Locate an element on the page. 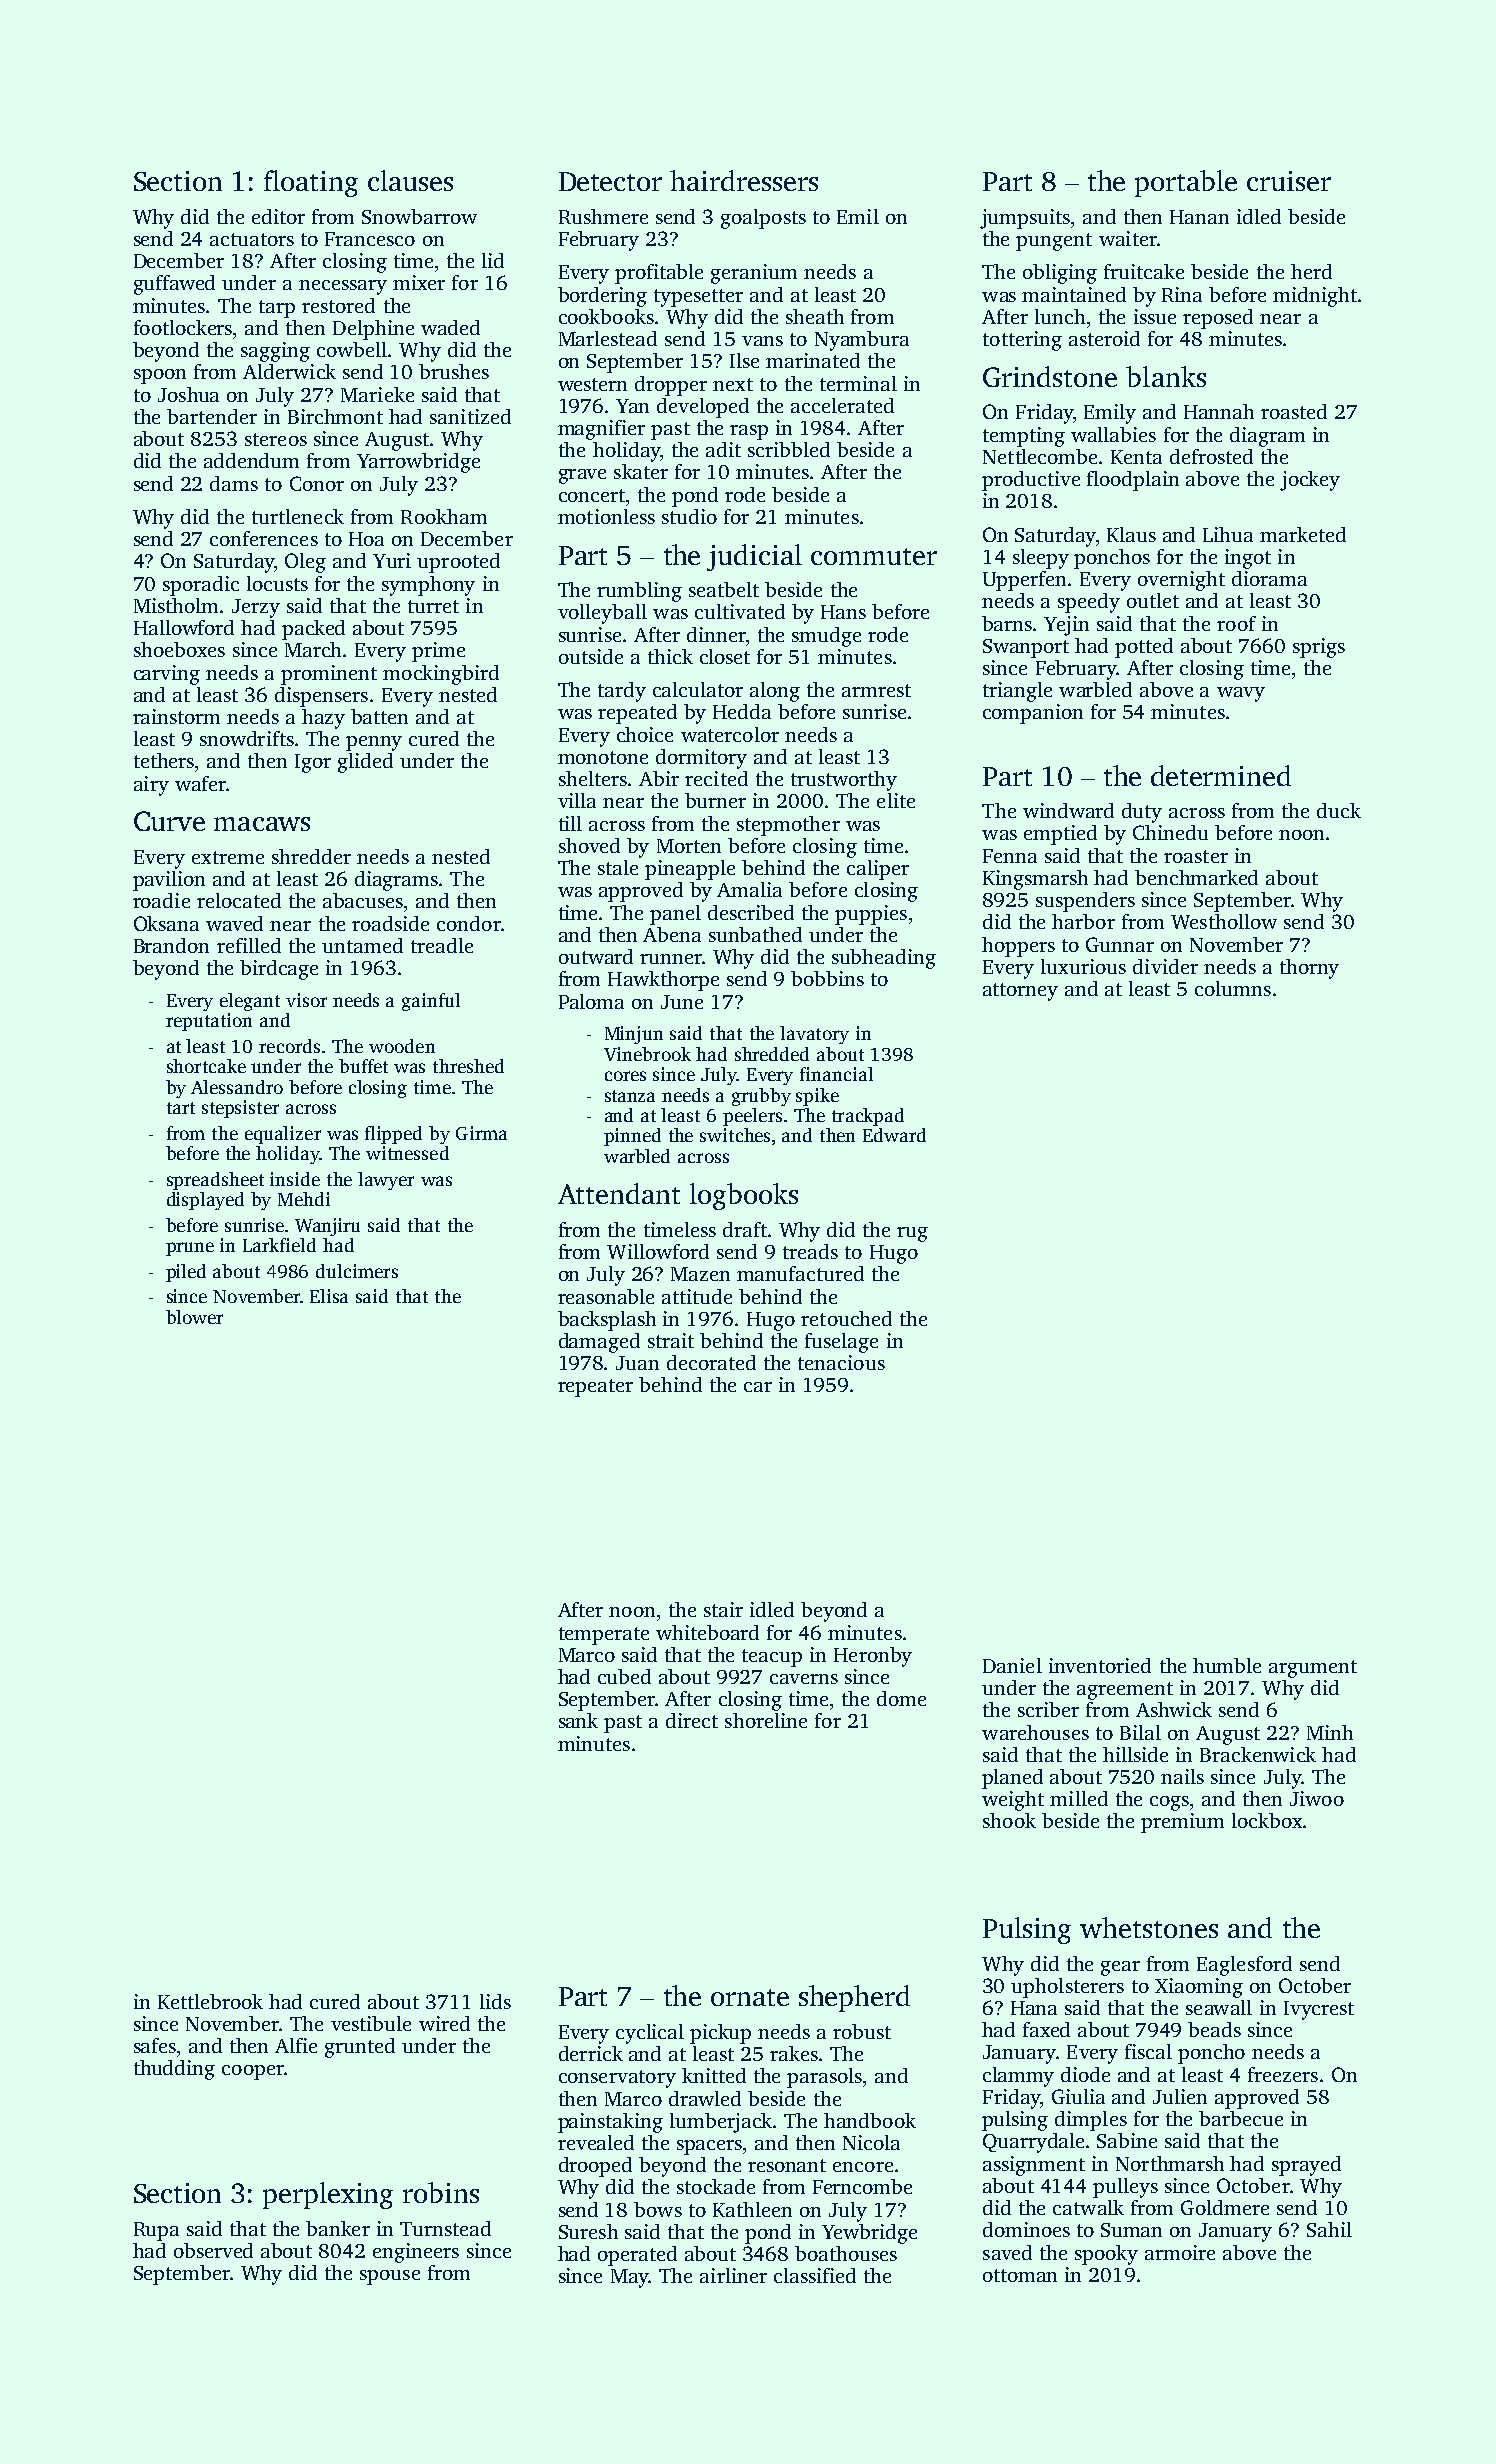 This page has width=1496, height=2464. Mazen is located at coordinates (700, 1274).
